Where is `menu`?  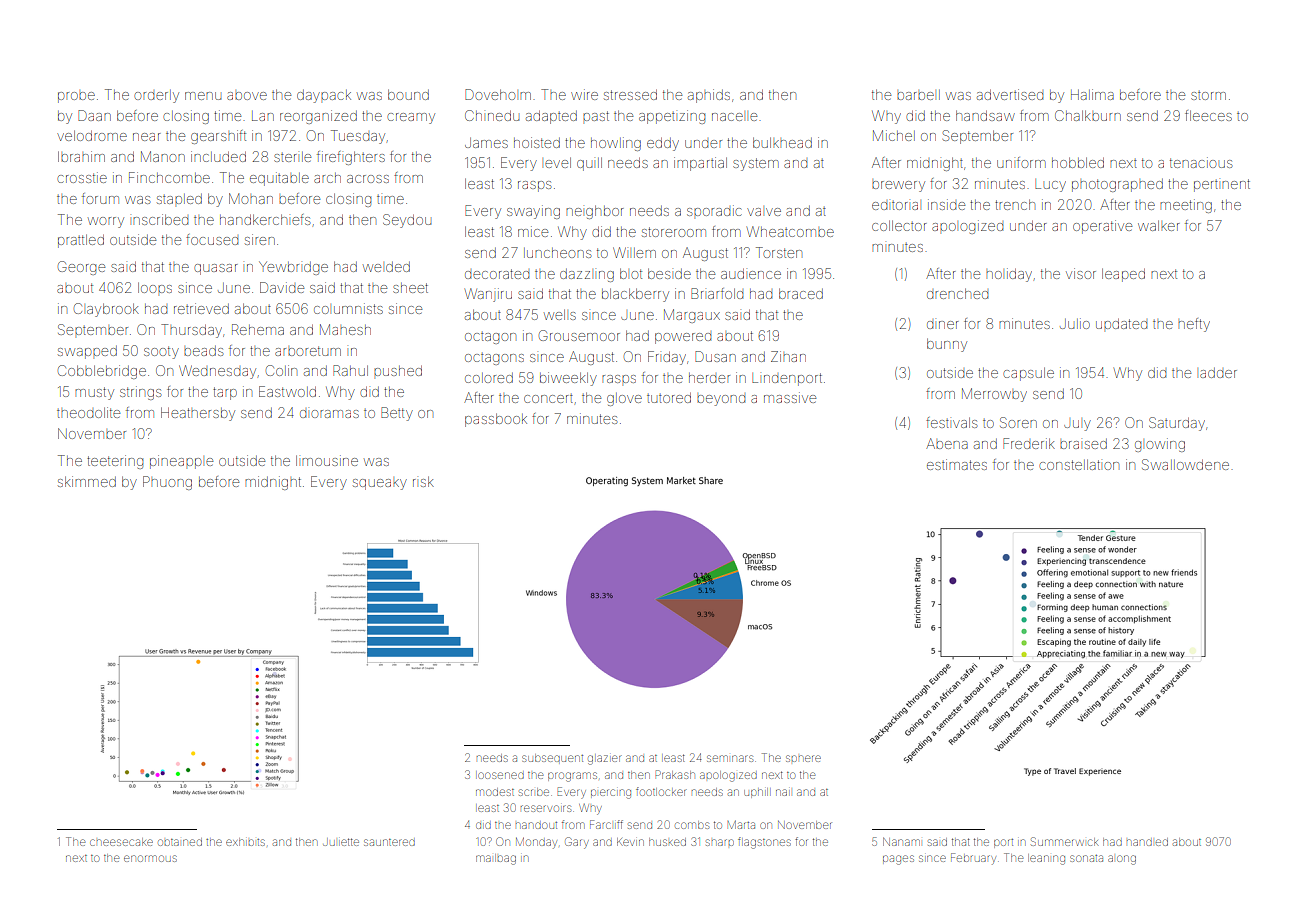 menu is located at coordinates (203, 96).
